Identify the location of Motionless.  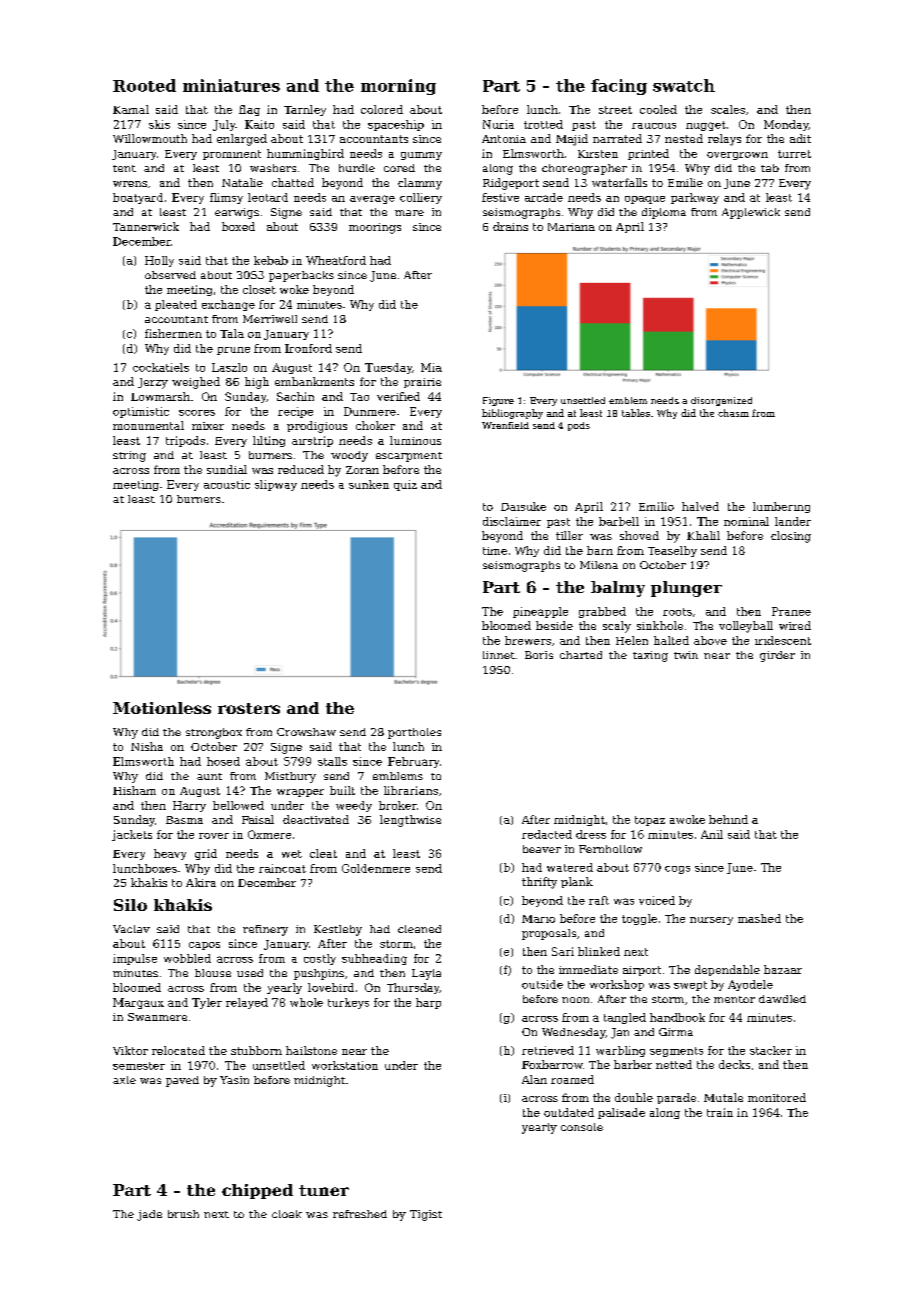
(162, 708).
